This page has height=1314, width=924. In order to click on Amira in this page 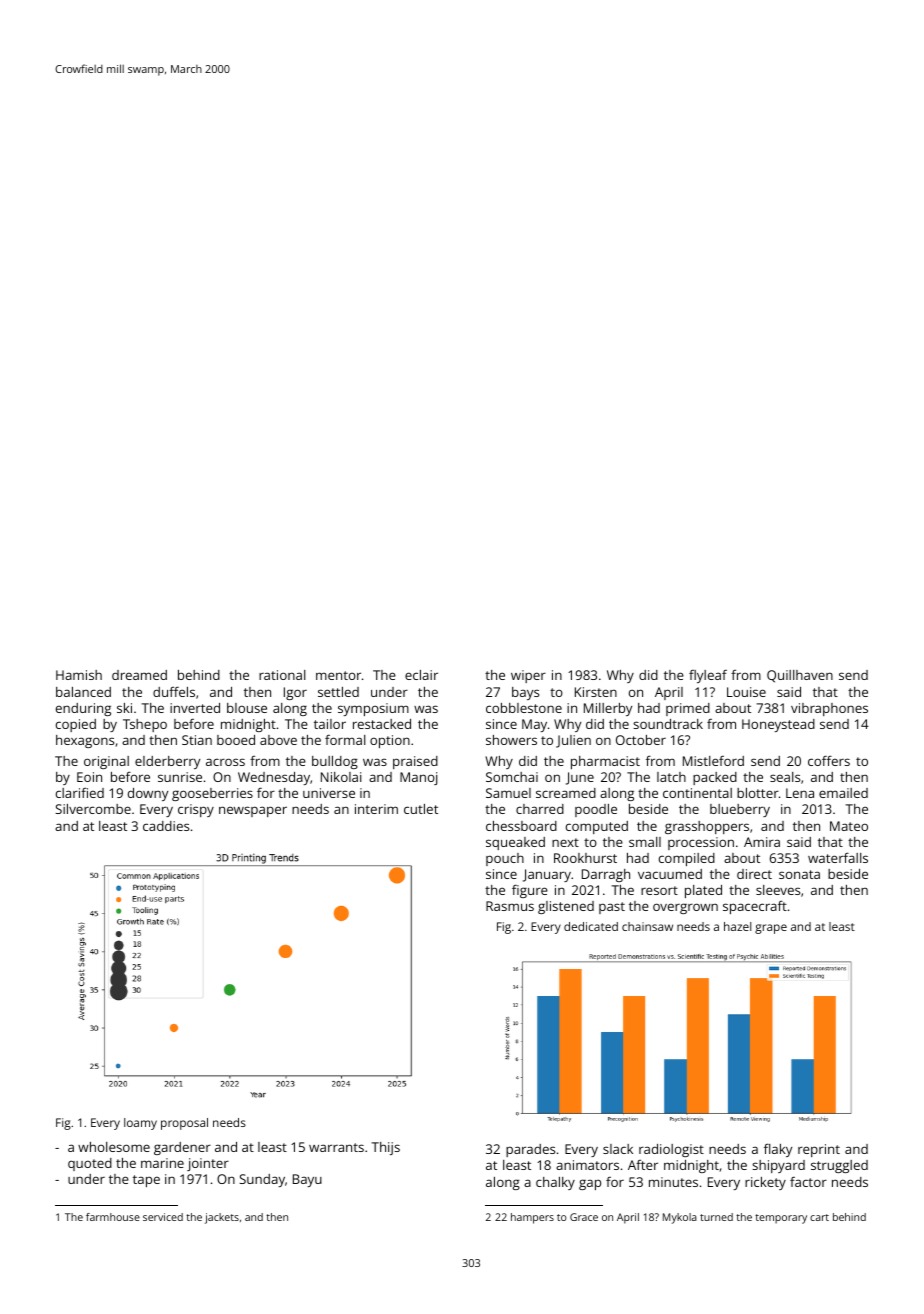, I will do `click(762, 842)`.
